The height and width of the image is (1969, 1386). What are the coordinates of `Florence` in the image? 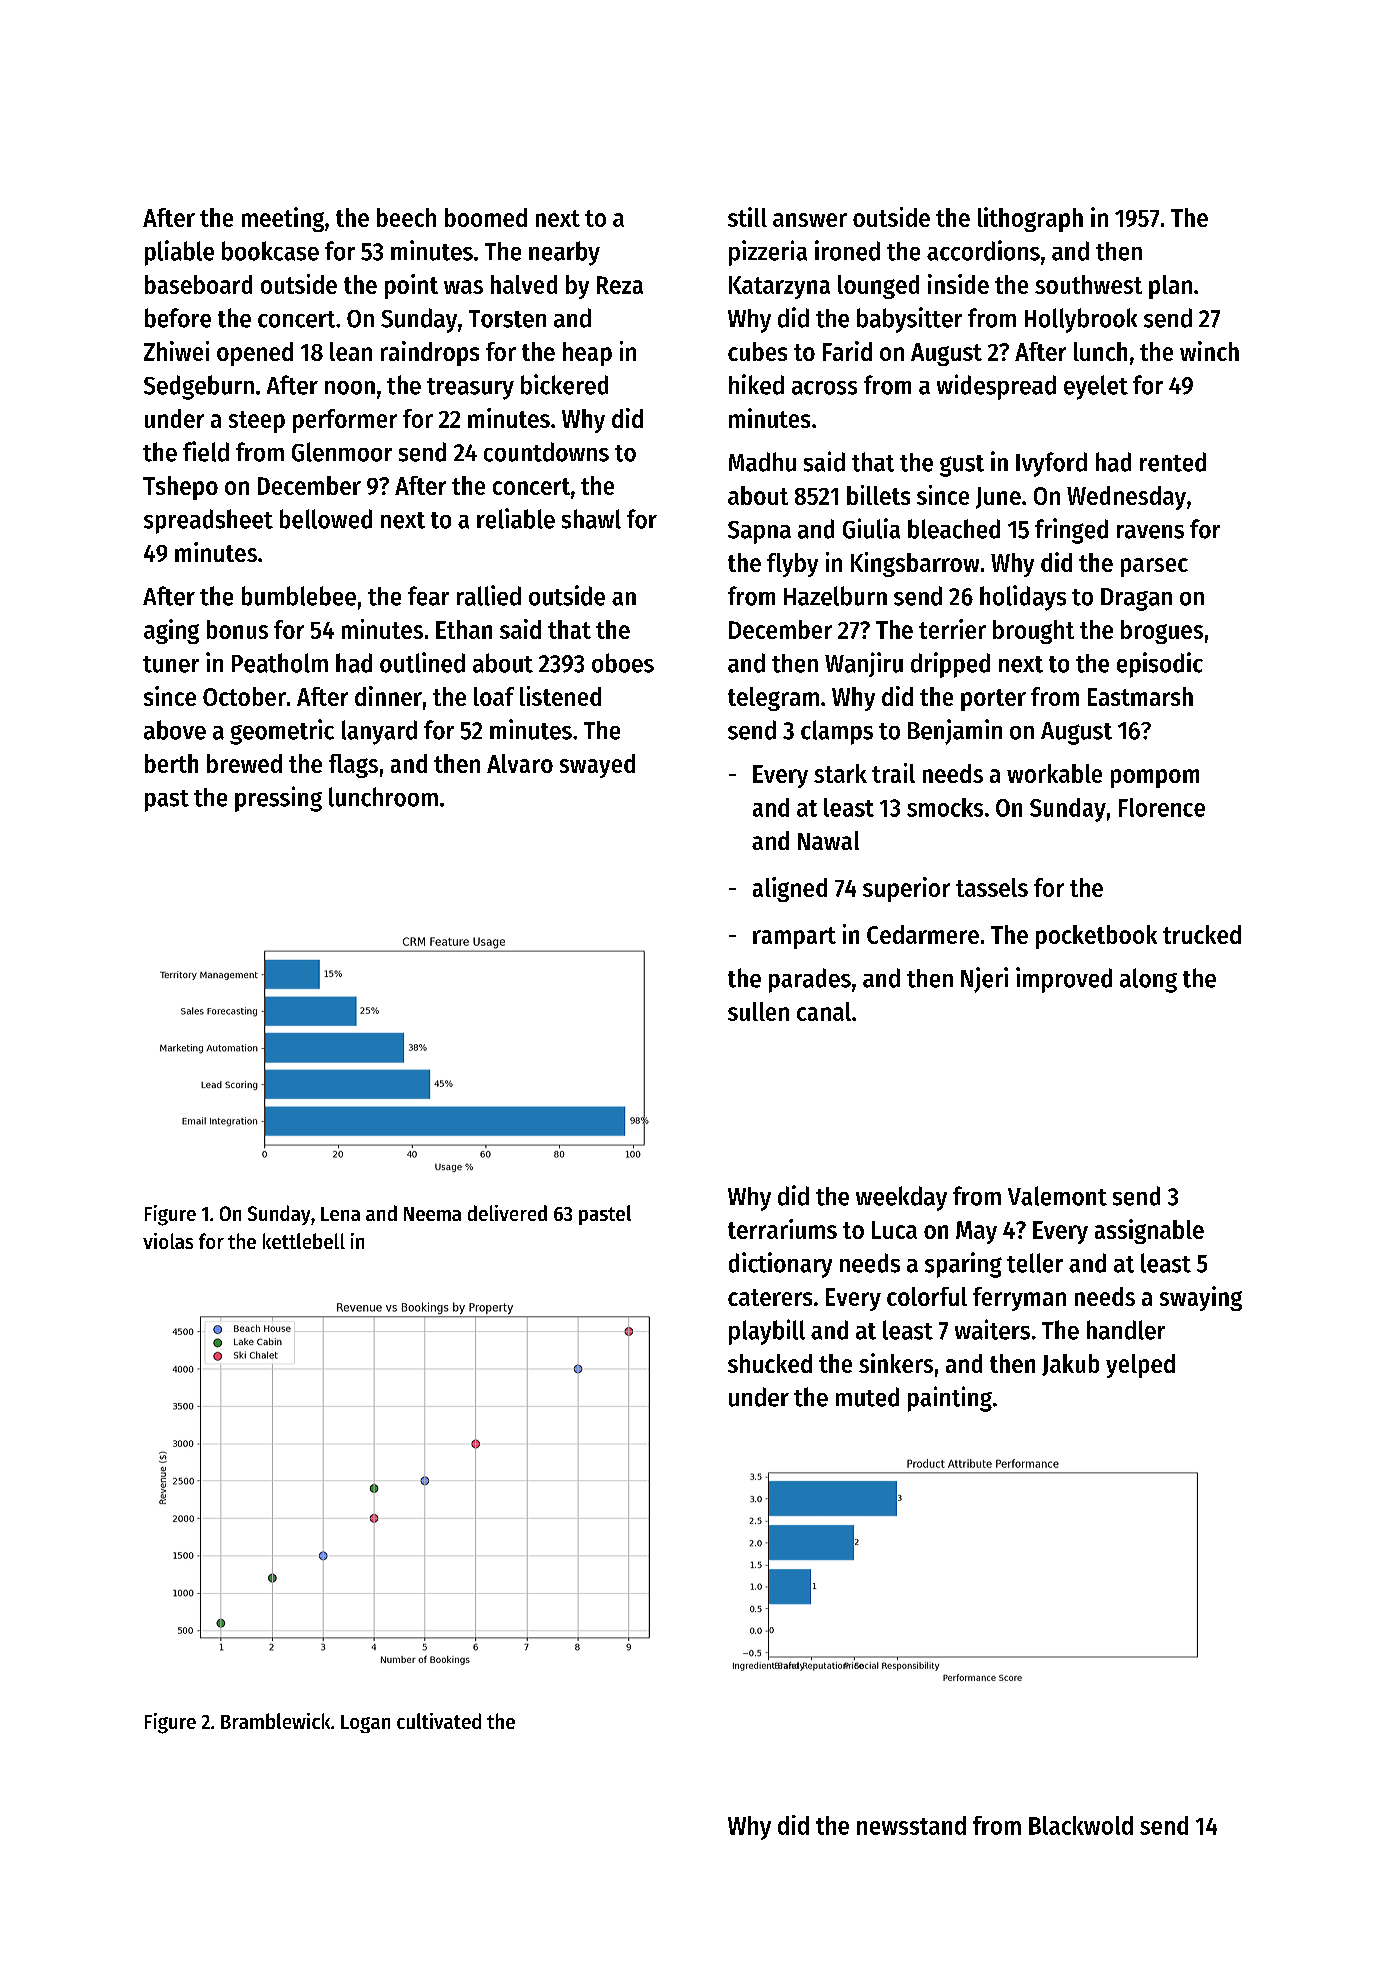 It's located at (1162, 807).
